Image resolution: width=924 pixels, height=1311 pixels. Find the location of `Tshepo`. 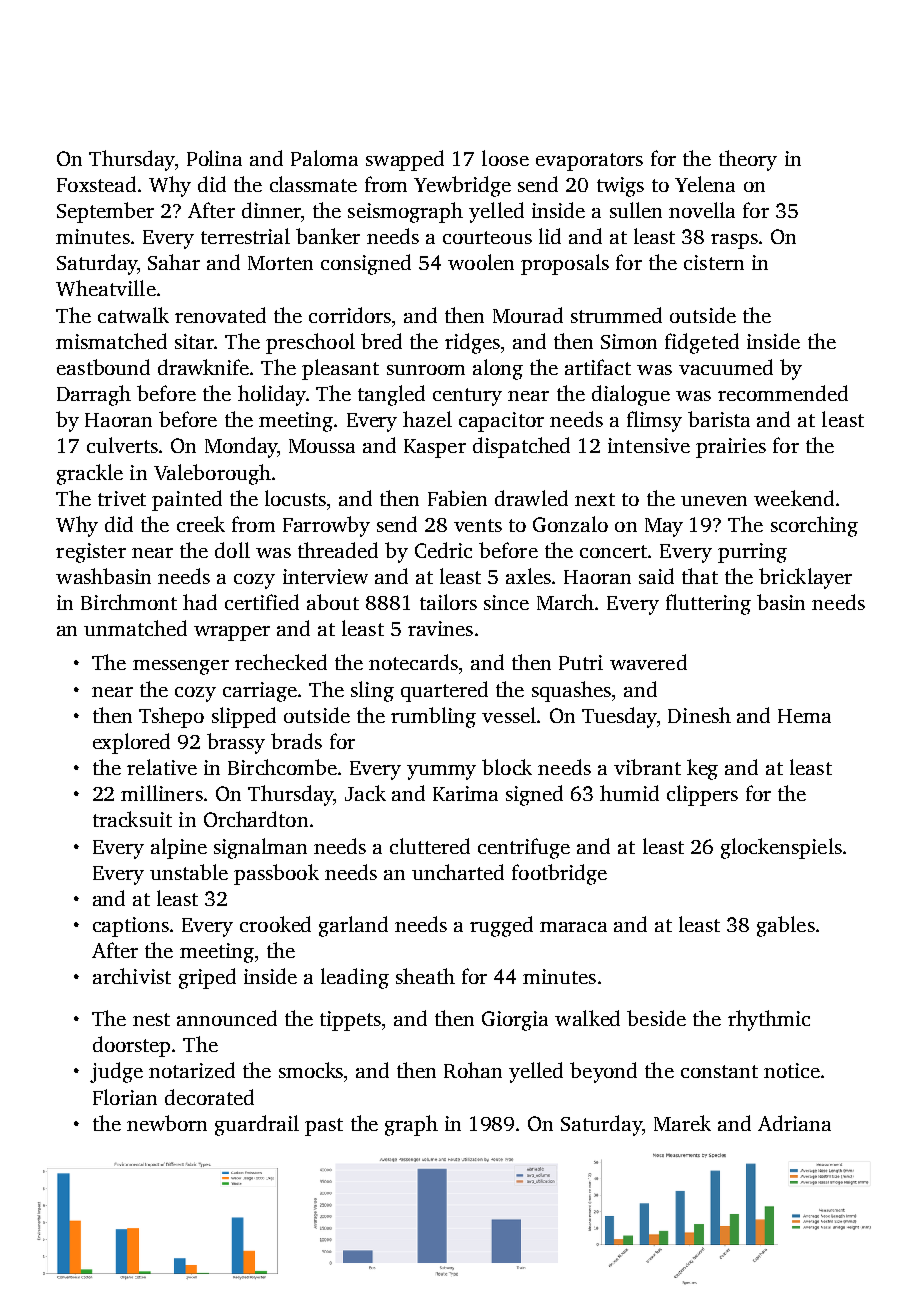

Tshepo is located at coordinates (171, 717).
